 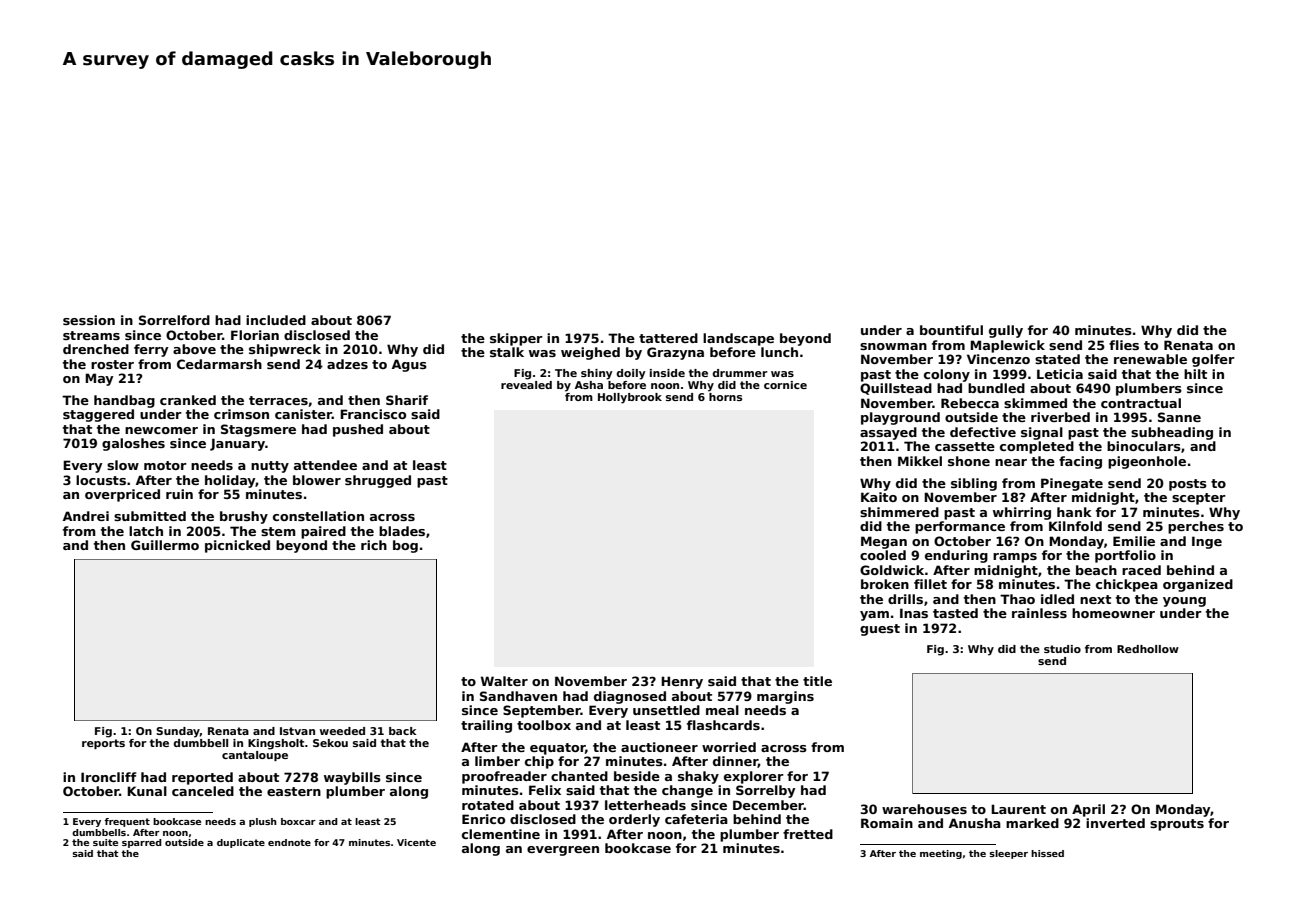 What do you see at coordinates (526, 385) in the screenshot?
I see `revealed` at bounding box center [526, 385].
